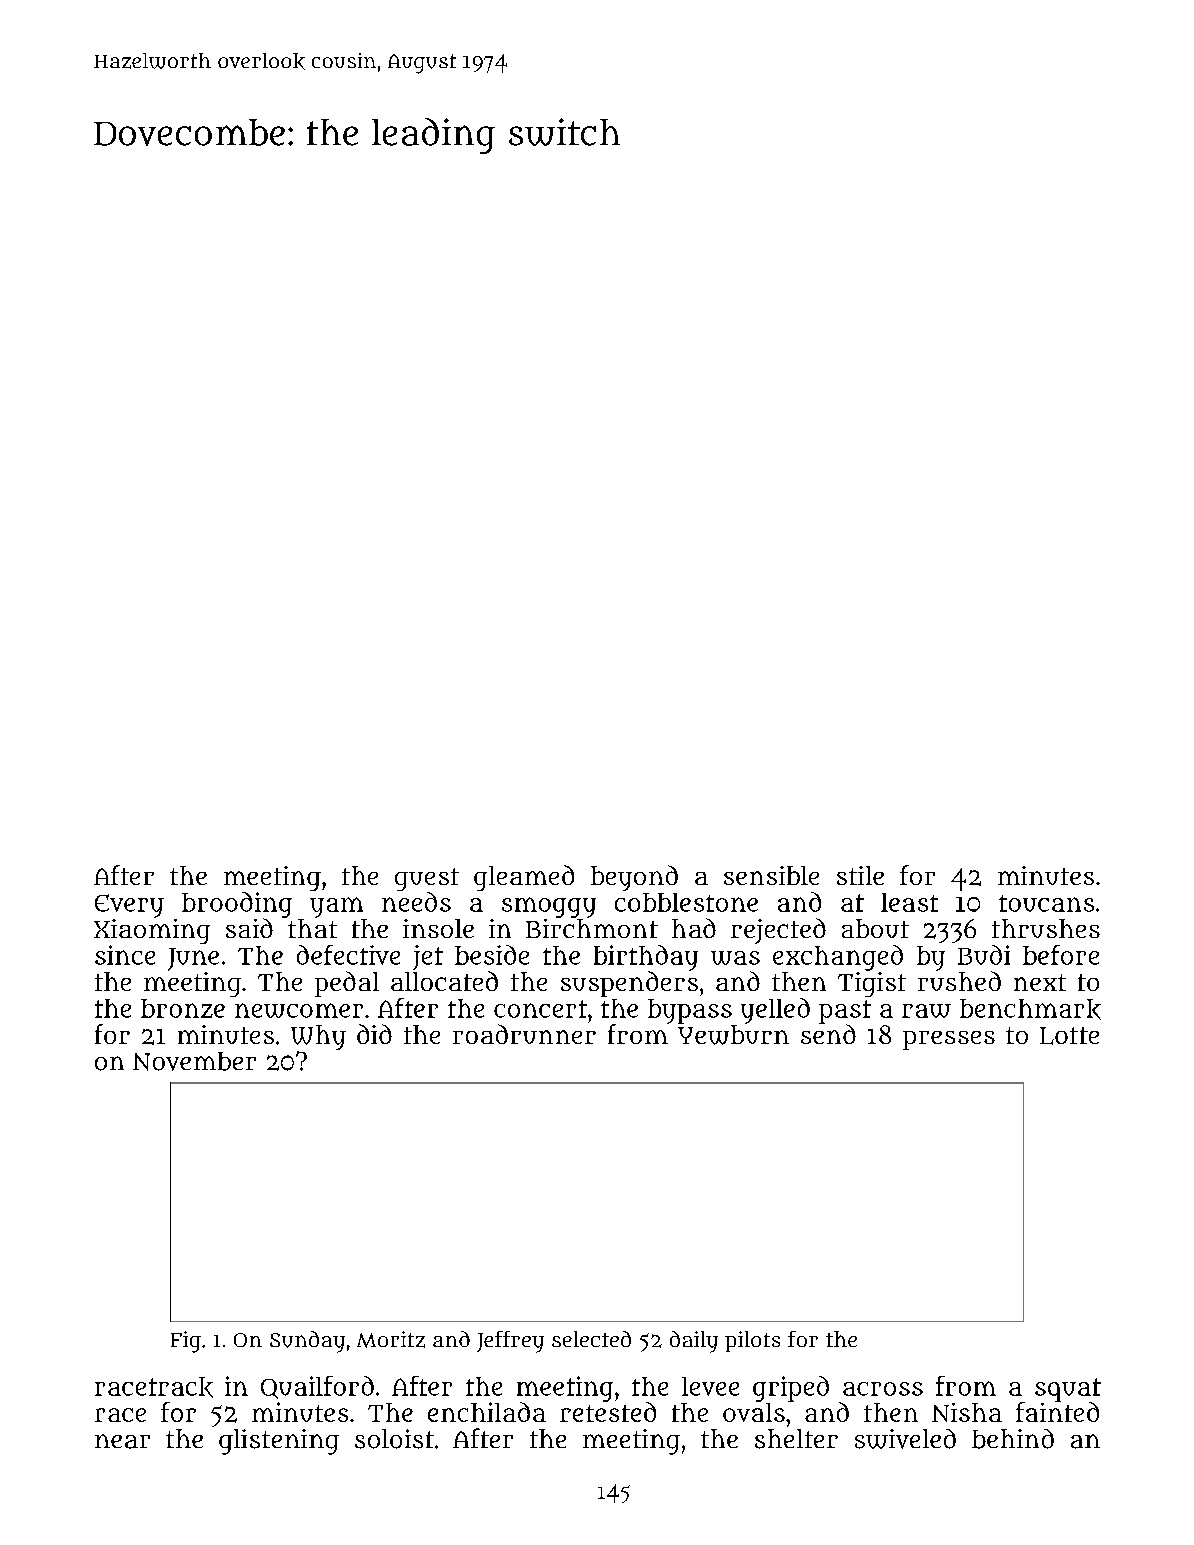 This screenshot has height=1545, width=1194. Describe the element at coordinates (909, 902) in the screenshot. I see `least` at that location.
